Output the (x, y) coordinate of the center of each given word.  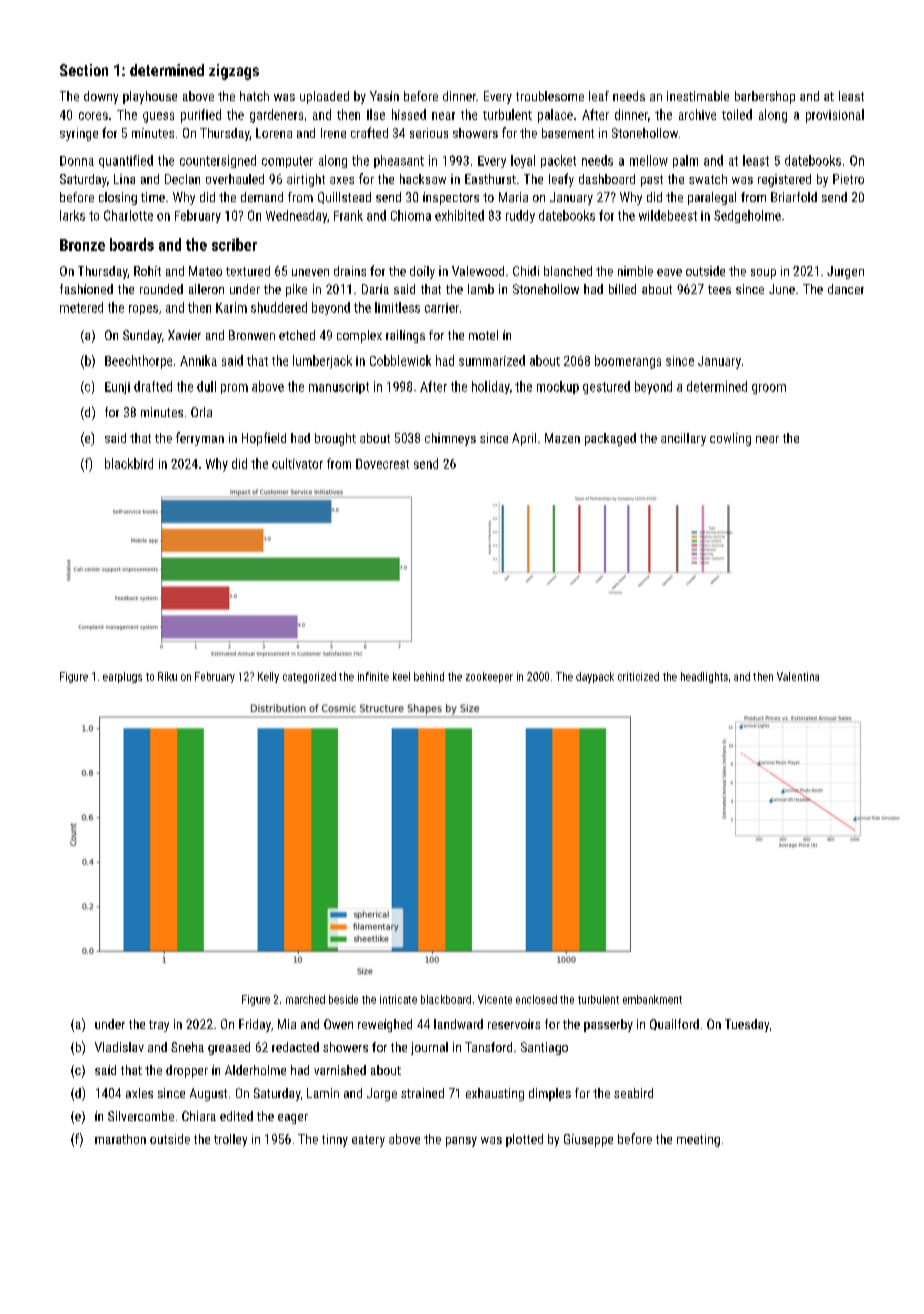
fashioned (86, 289)
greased (229, 1048)
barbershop (765, 97)
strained (422, 1093)
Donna (77, 161)
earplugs (122, 677)
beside (343, 999)
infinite (373, 676)
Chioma (411, 215)
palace (555, 116)
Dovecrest (382, 464)
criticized (638, 676)
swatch (708, 179)
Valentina (798, 676)
